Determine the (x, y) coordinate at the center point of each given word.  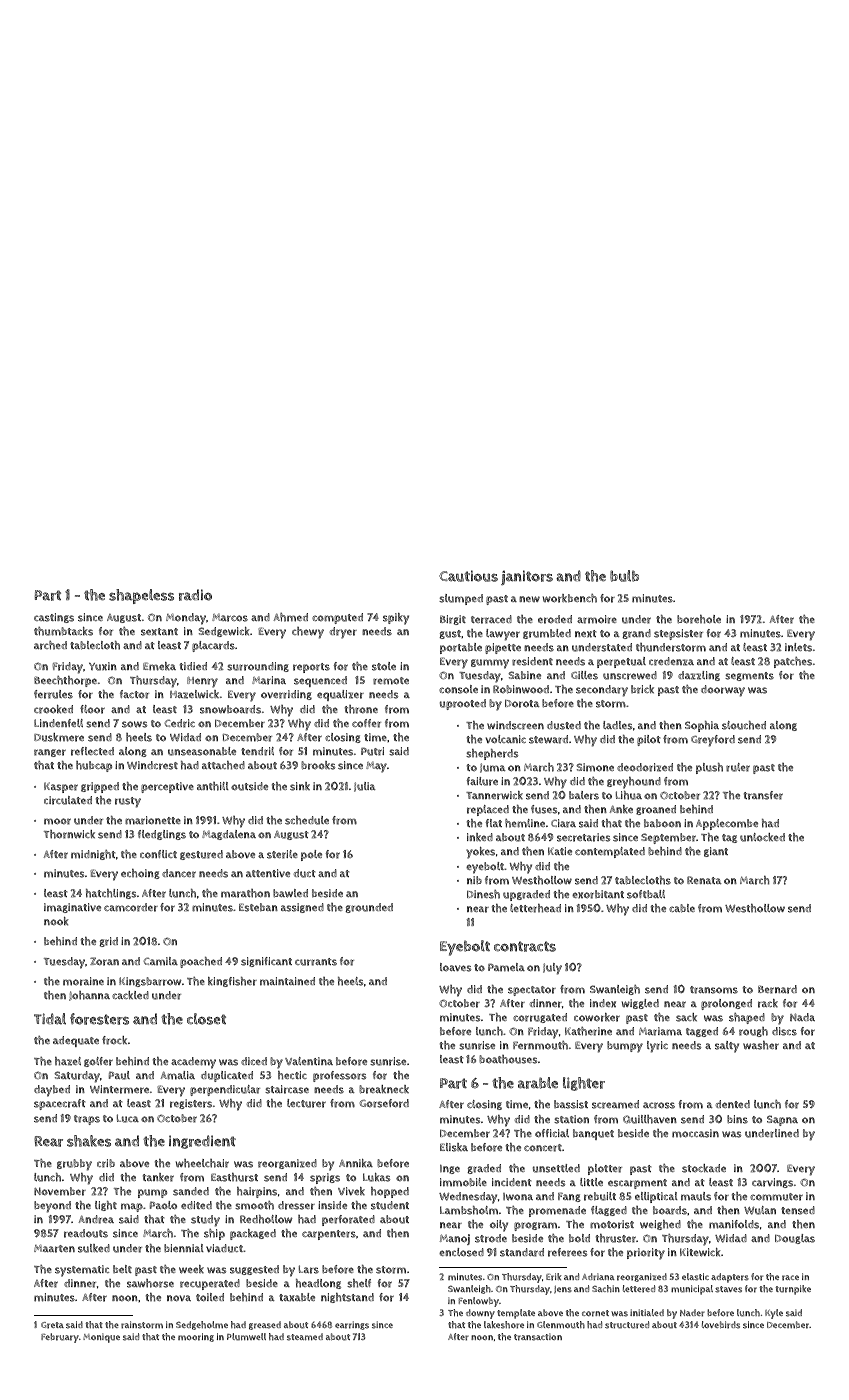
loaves (455, 967)
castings (54, 618)
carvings (772, 1183)
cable (682, 908)
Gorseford (384, 1103)
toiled (210, 1297)
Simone (595, 767)
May (376, 767)
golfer (98, 1062)
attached (223, 765)
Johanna (89, 996)
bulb (624, 576)
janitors (527, 577)
